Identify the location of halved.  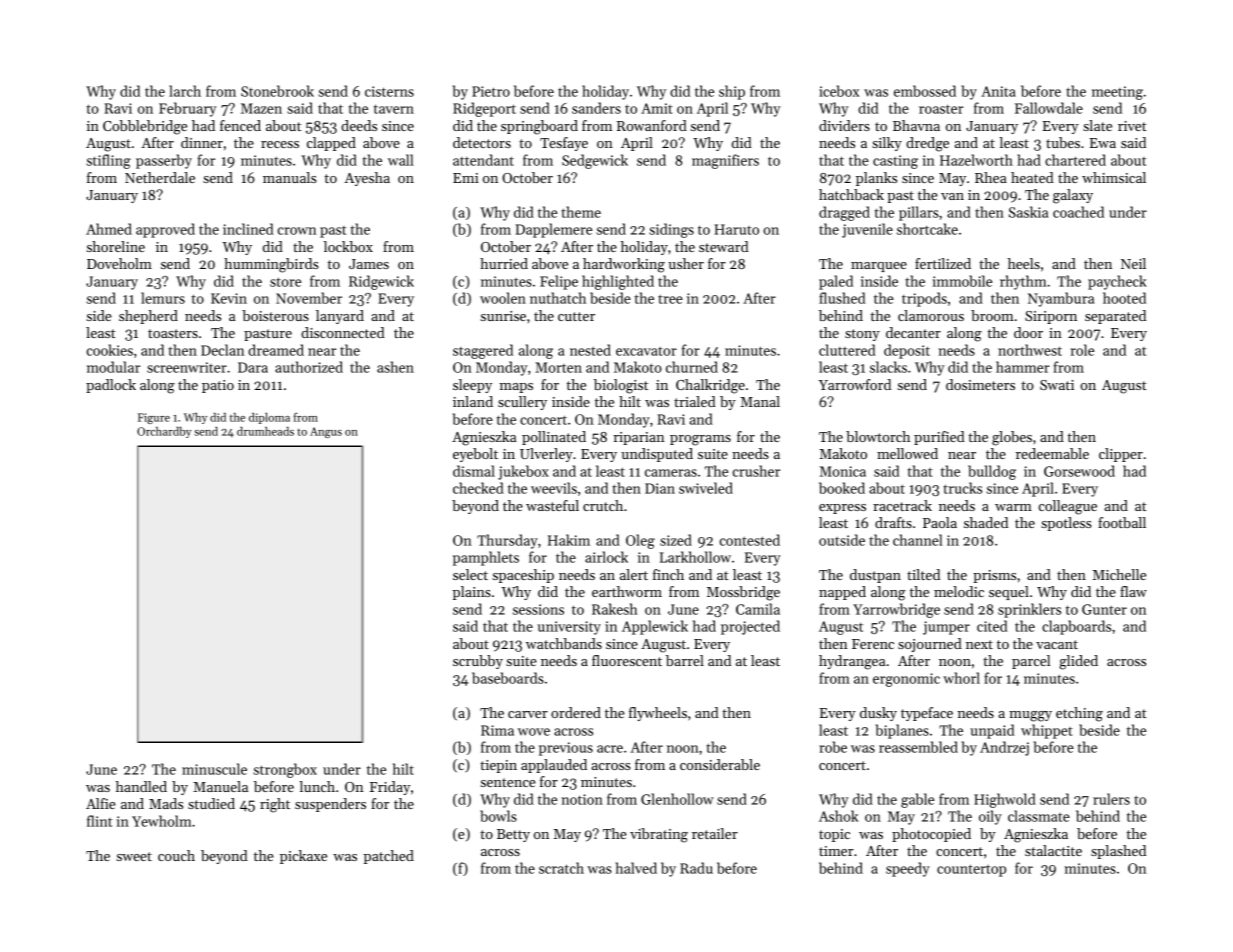
(636, 868).
